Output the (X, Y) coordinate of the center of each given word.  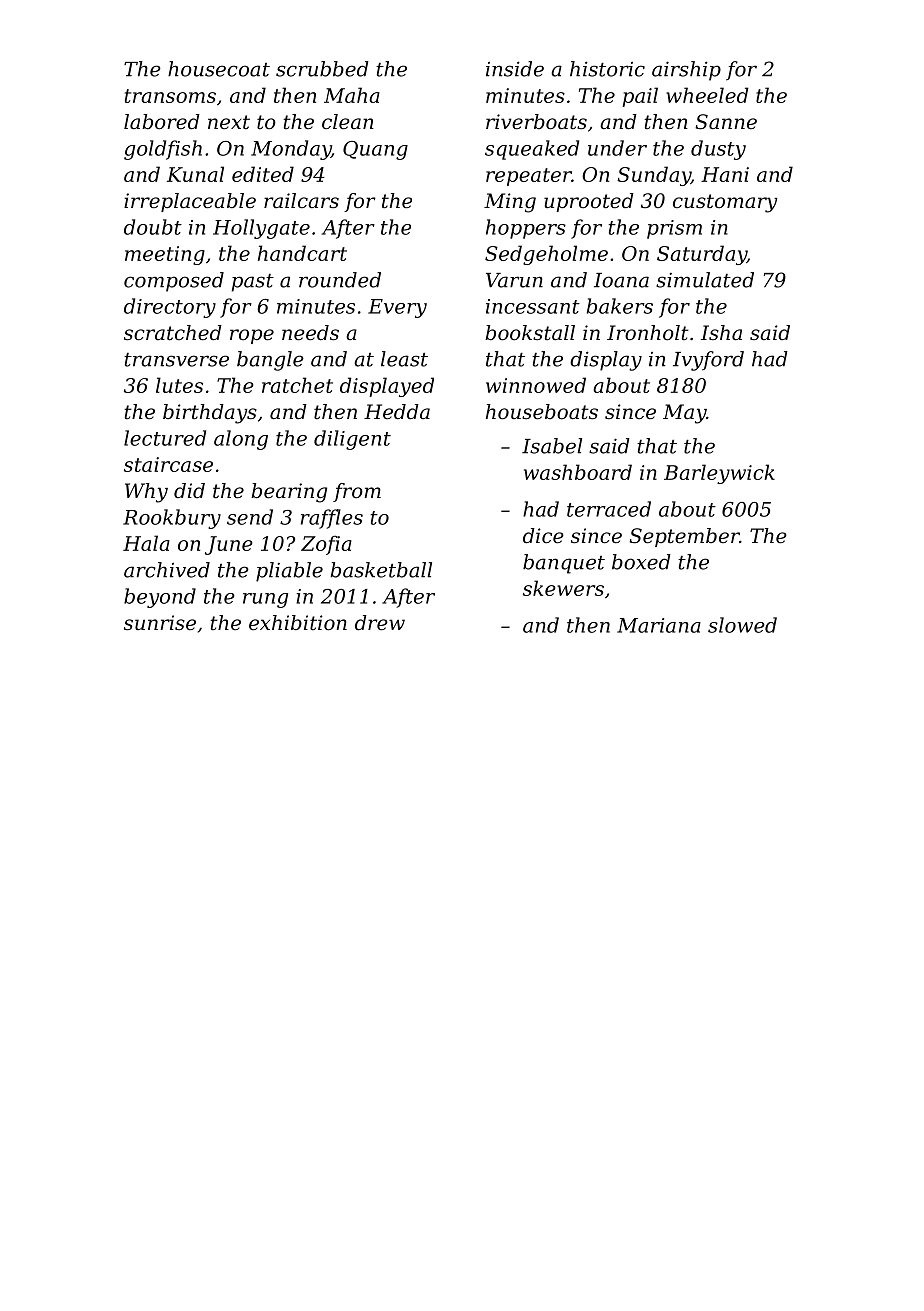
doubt (153, 227)
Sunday (654, 176)
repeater (529, 177)
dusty (718, 150)
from (357, 492)
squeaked (532, 150)
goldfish (163, 150)
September (684, 537)
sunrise (160, 623)
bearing (289, 493)
